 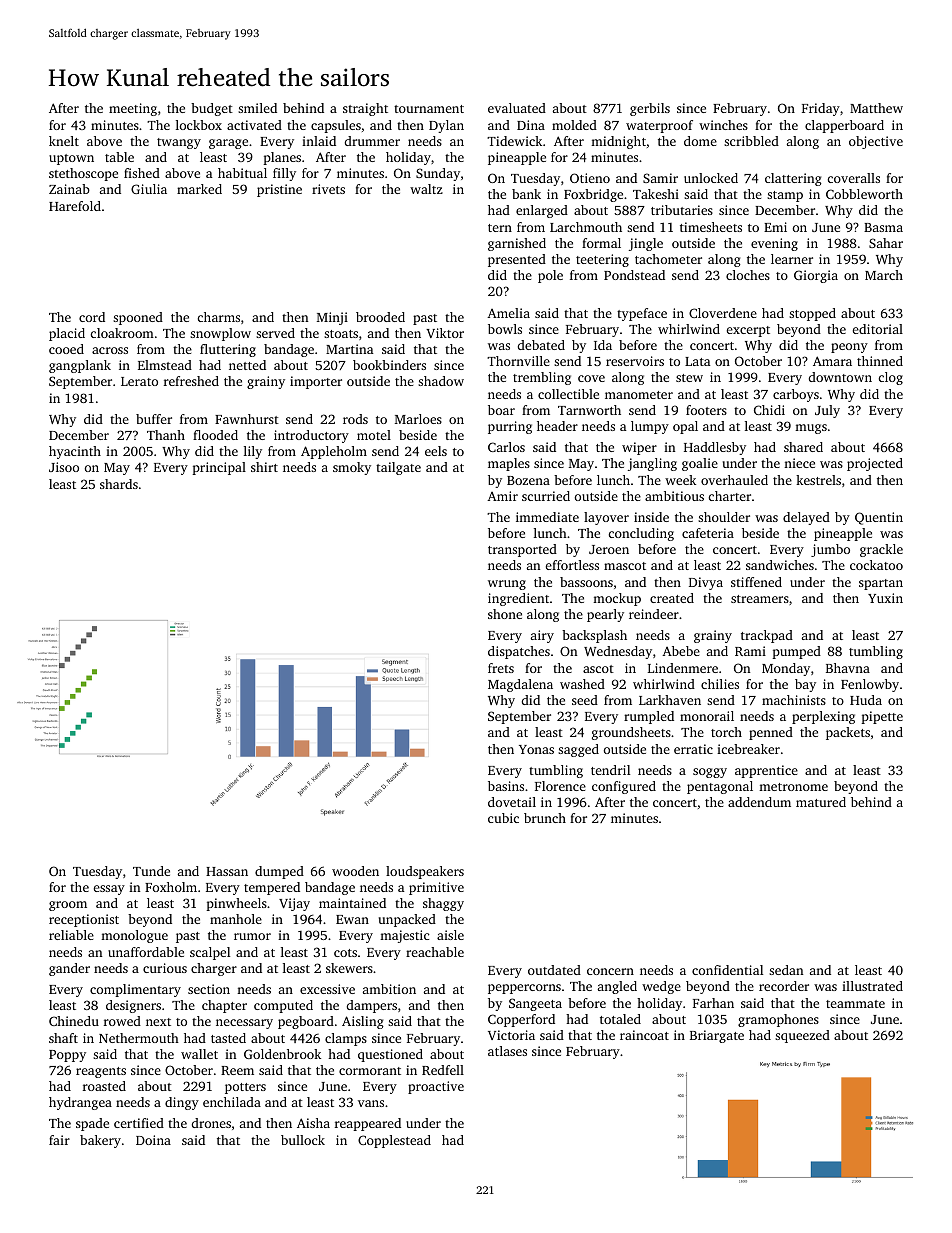 I want to click on reservoirs, so click(x=635, y=361).
